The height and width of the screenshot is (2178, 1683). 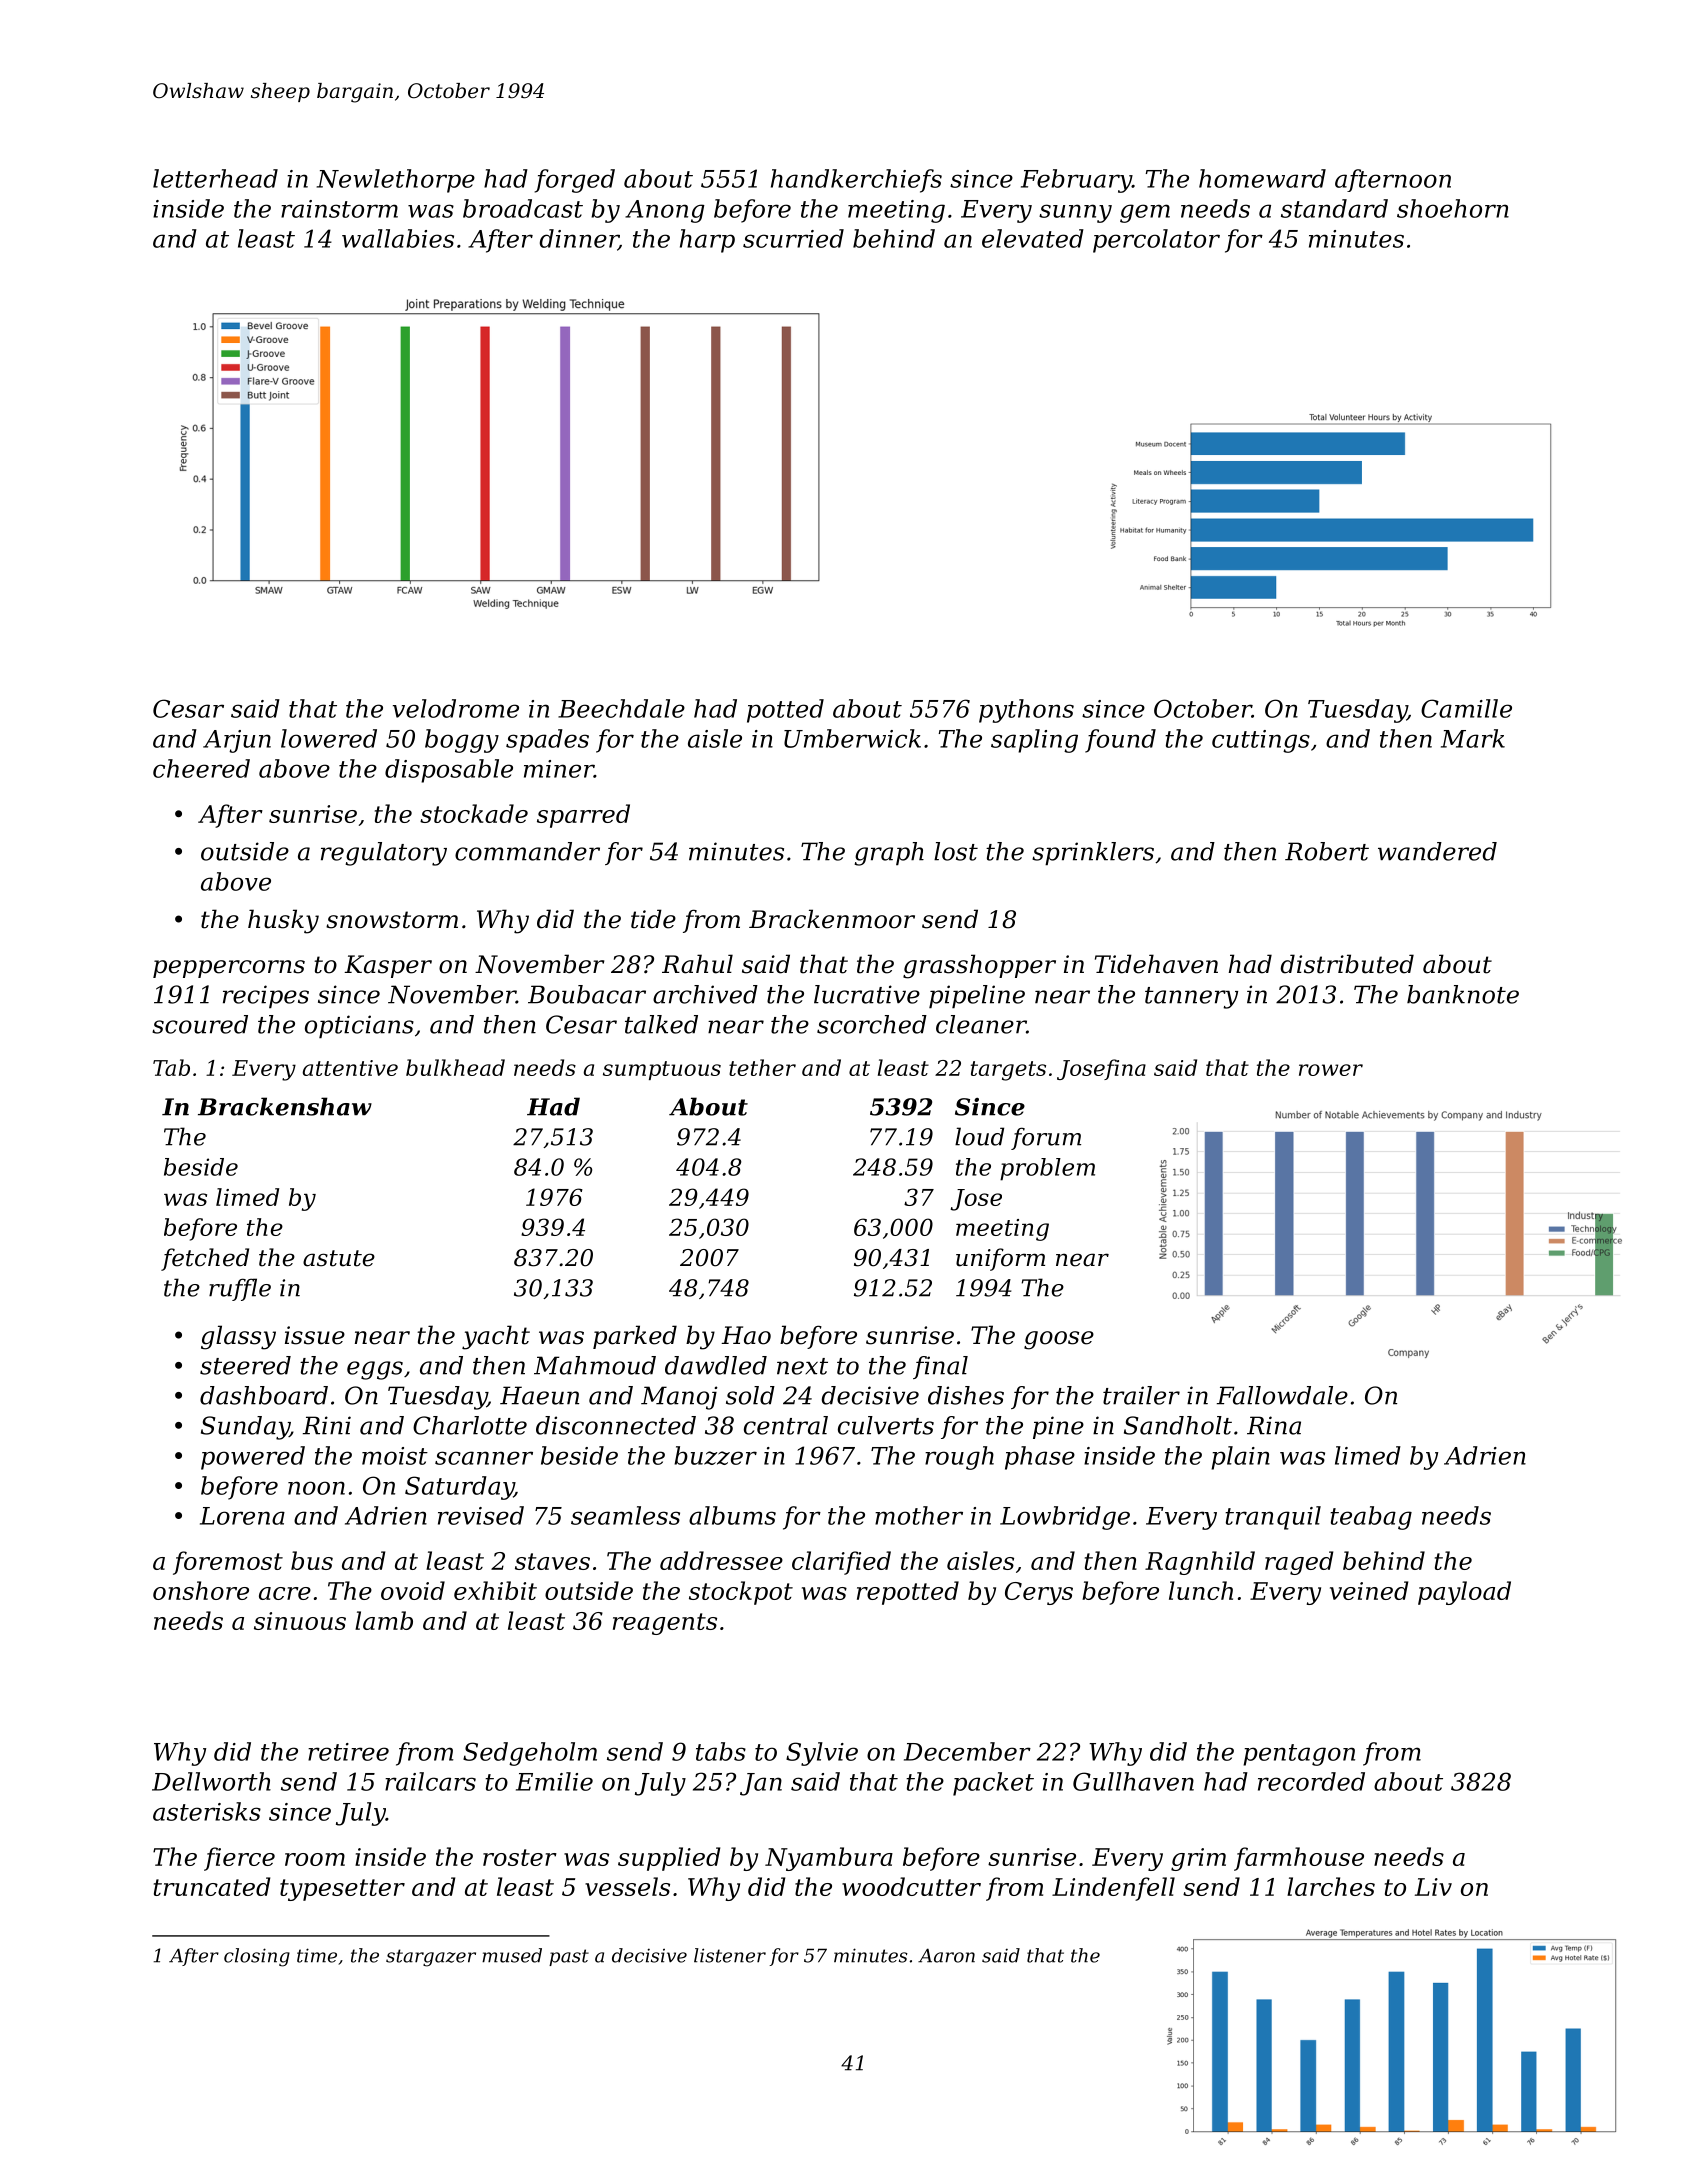 I want to click on peppercorns, so click(x=229, y=969).
